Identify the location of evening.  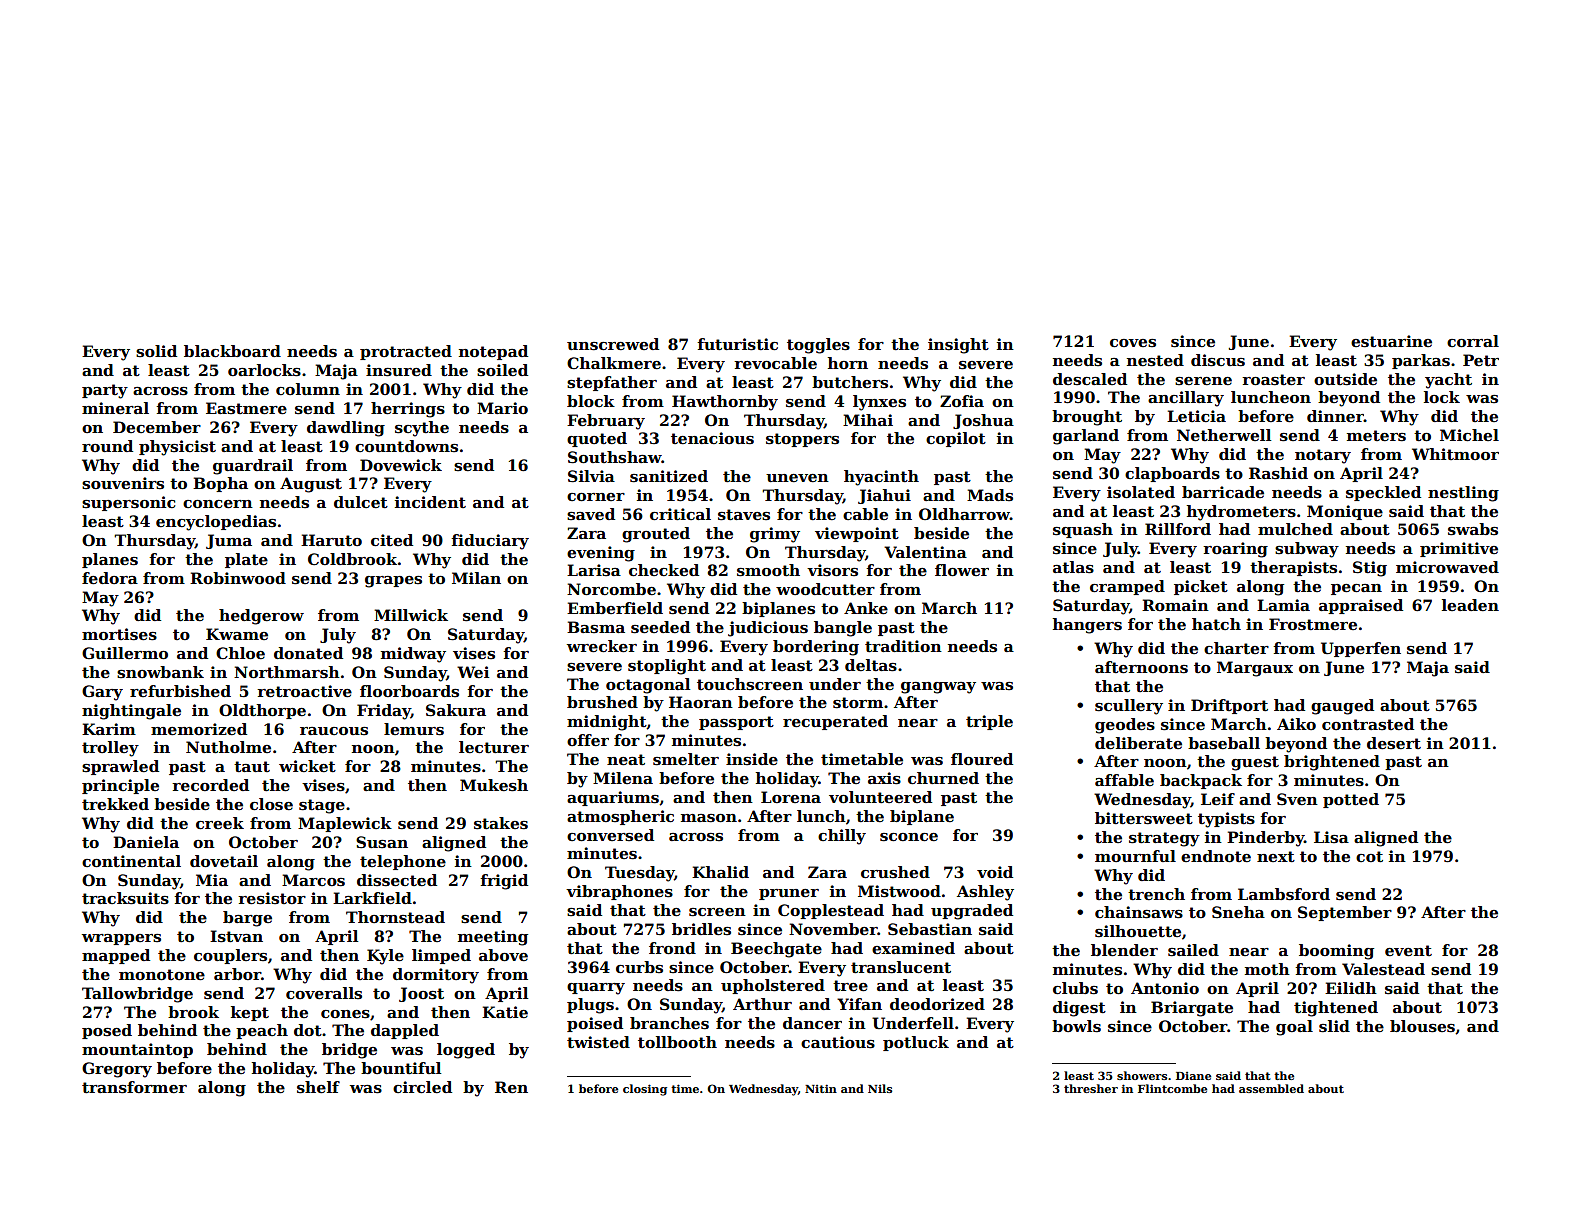
(601, 554).
